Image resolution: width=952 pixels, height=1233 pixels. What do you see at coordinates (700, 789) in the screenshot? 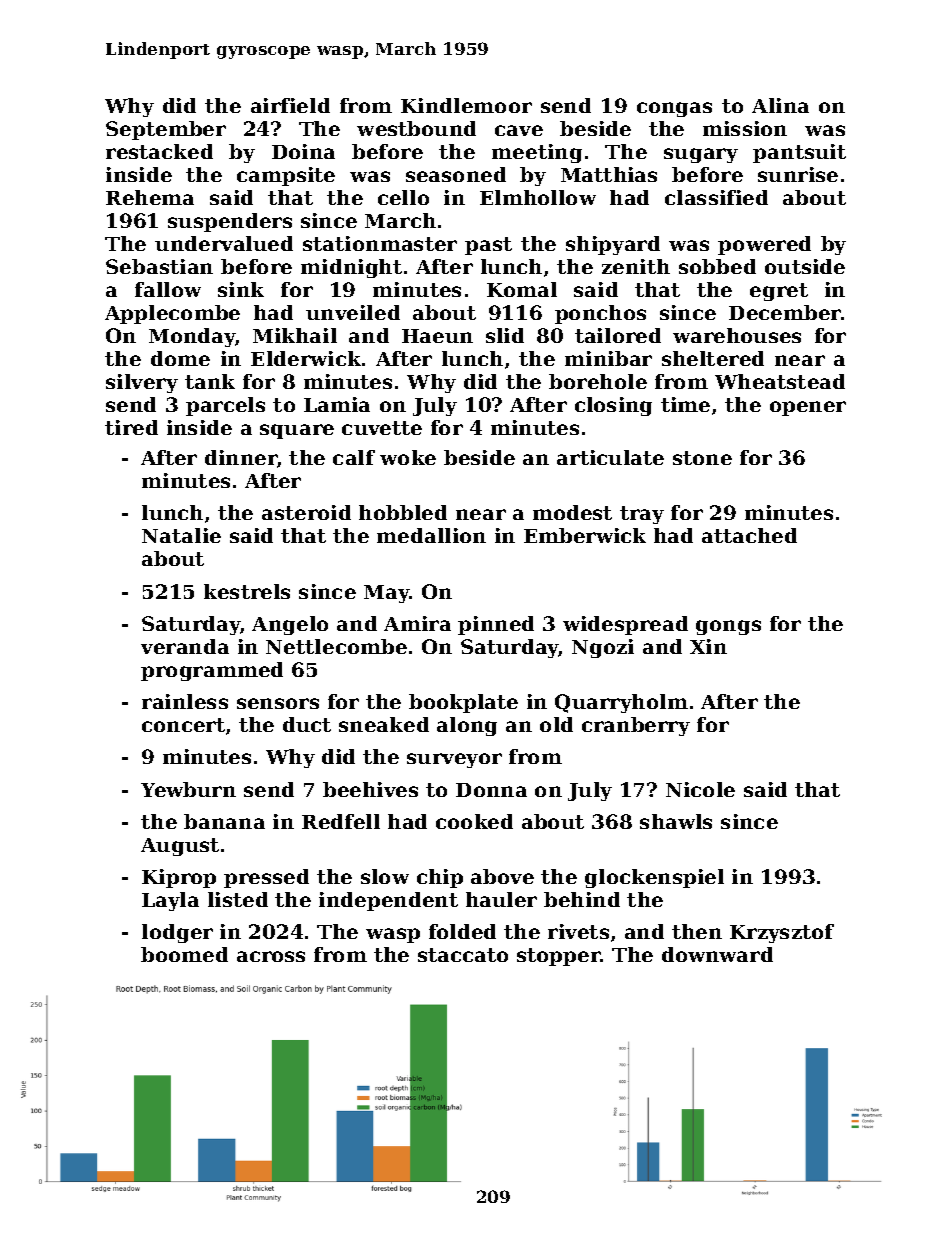
I see `Nicole` at bounding box center [700, 789].
